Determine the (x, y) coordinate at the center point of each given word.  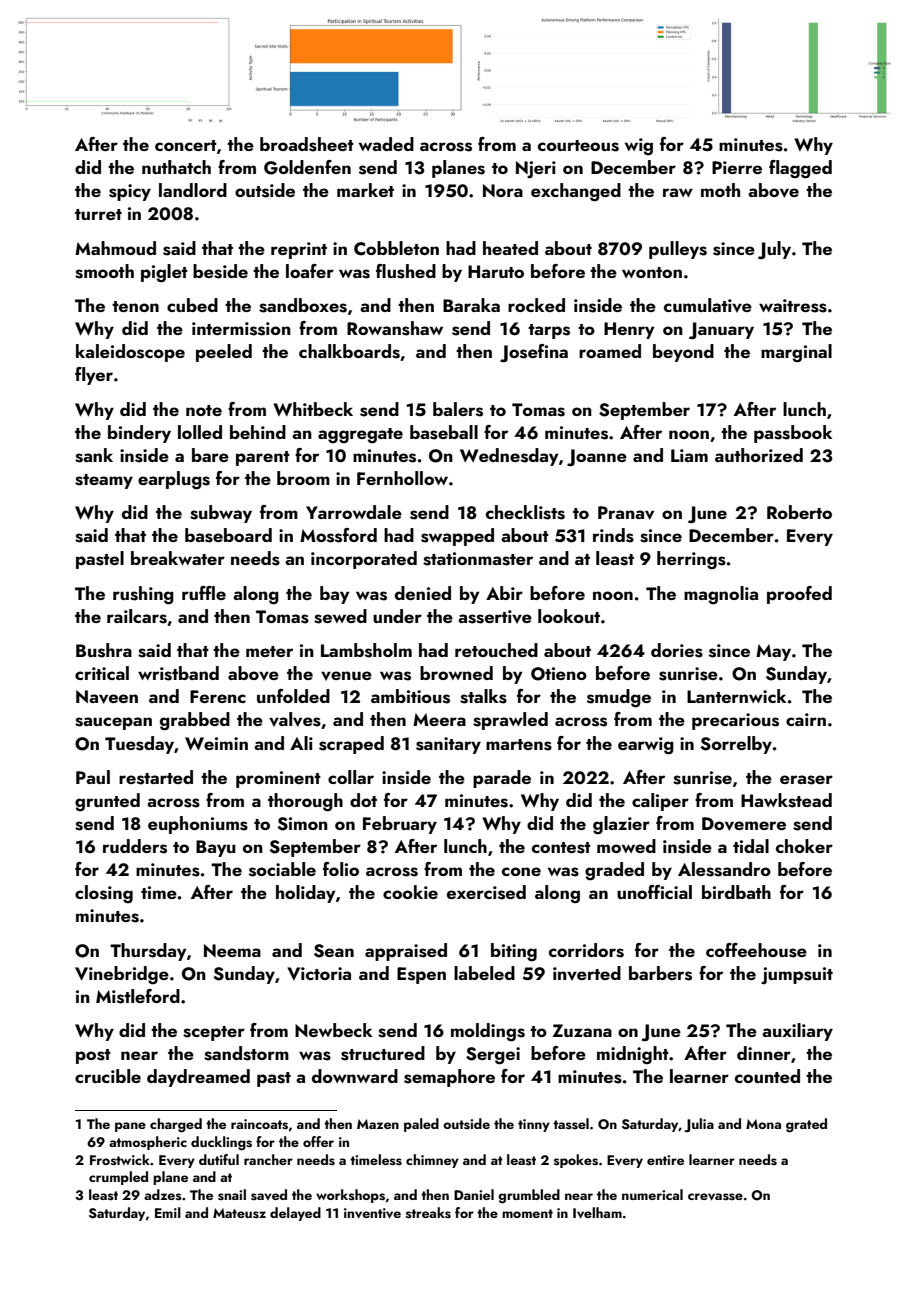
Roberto (799, 512)
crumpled (118, 1178)
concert (186, 145)
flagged (800, 169)
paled (421, 1125)
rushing (143, 595)
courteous (578, 146)
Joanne (597, 458)
